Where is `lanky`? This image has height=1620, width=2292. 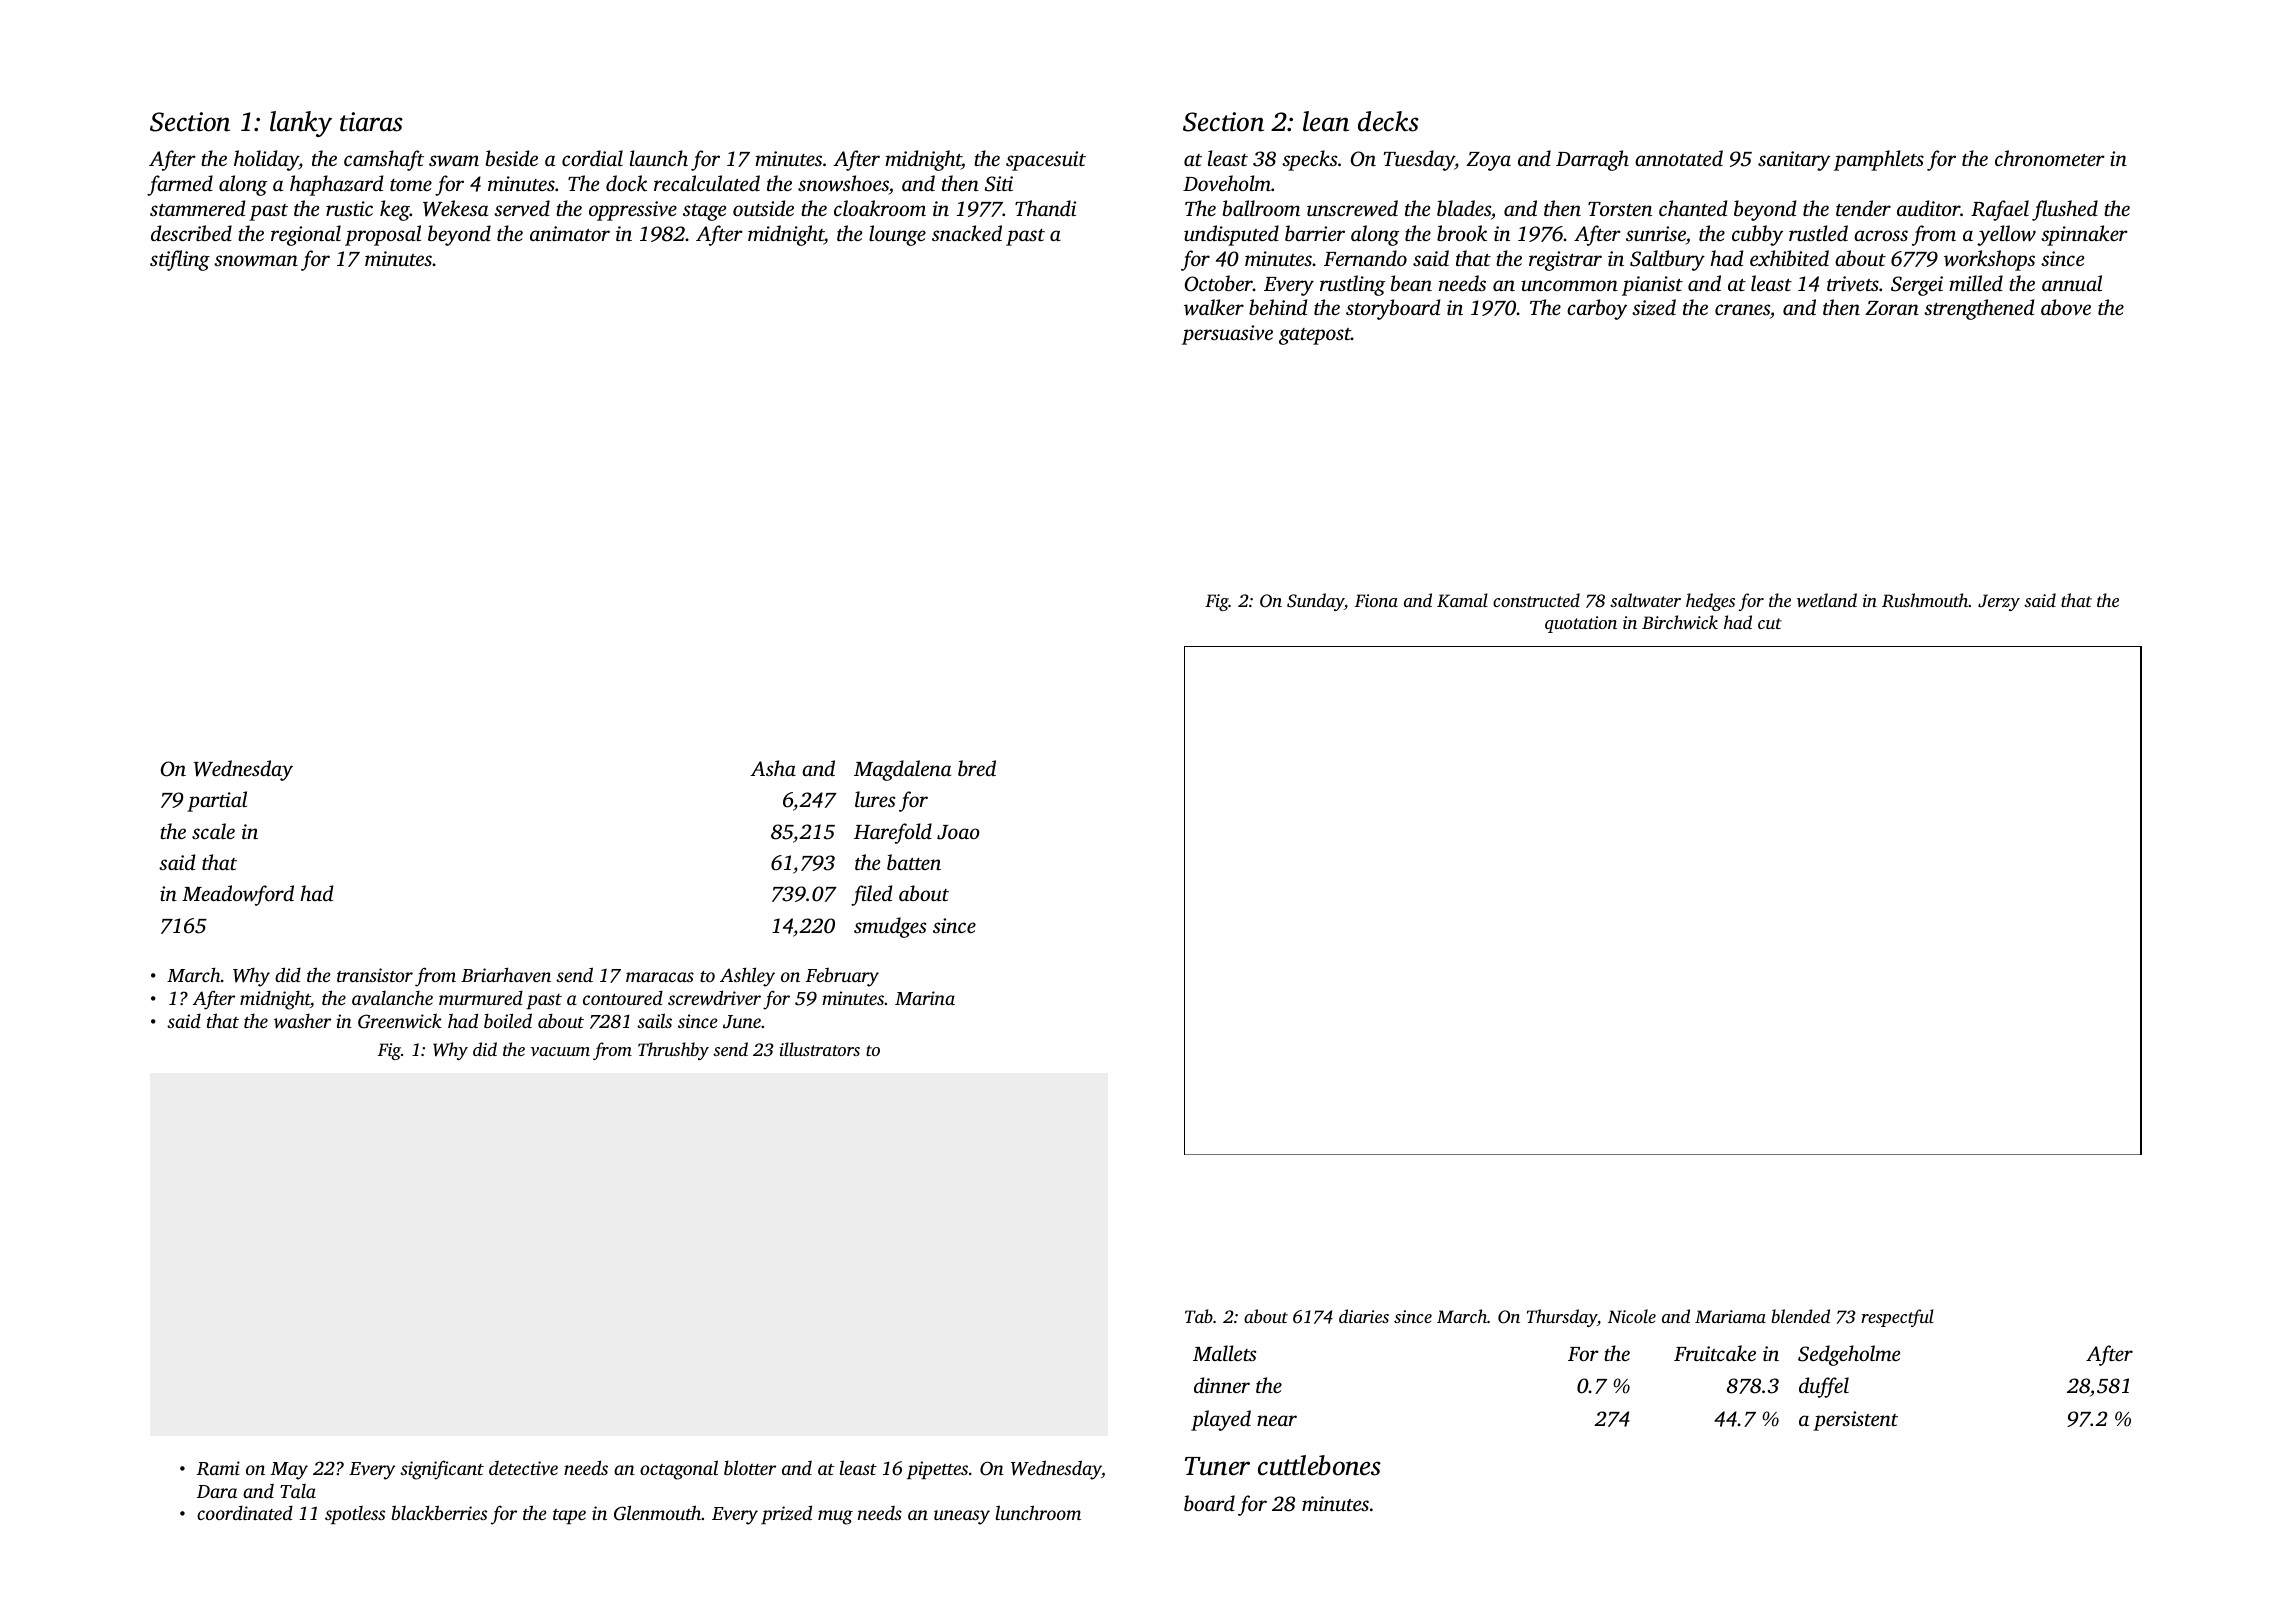 lanky is located at coordinates (301, 124).
